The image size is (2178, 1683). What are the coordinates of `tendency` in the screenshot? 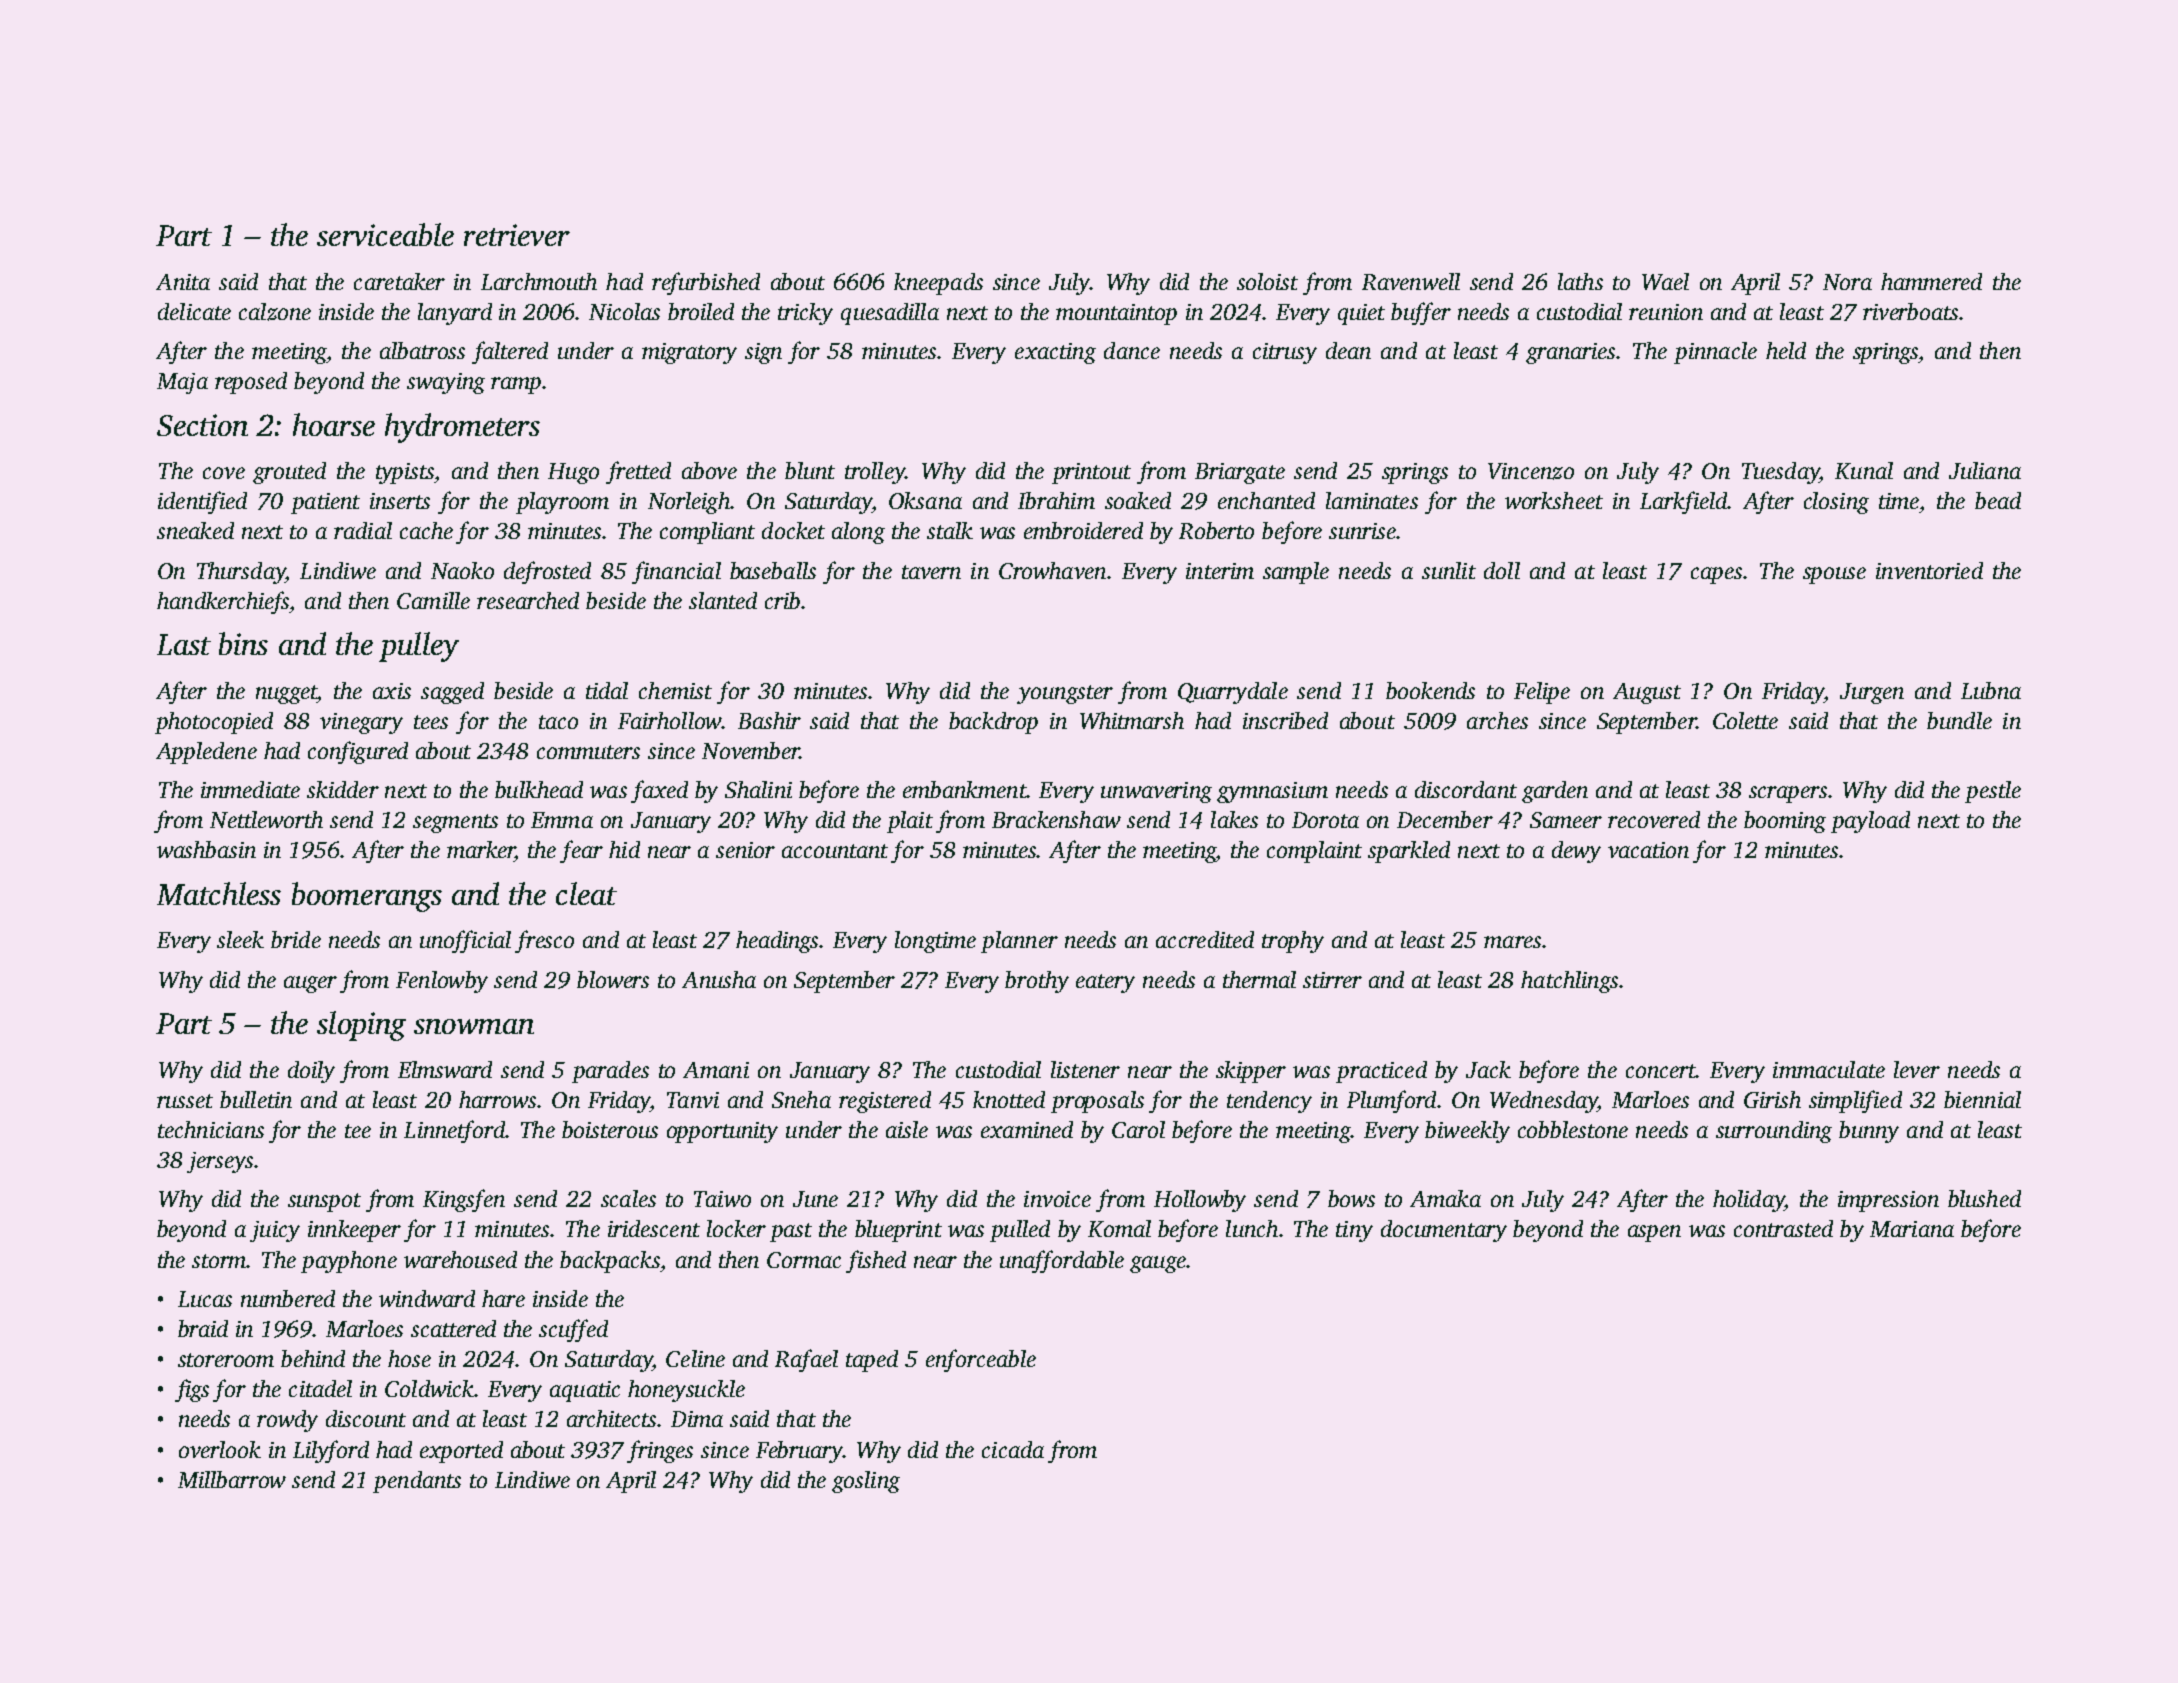 It's located at (1269, 1102).
